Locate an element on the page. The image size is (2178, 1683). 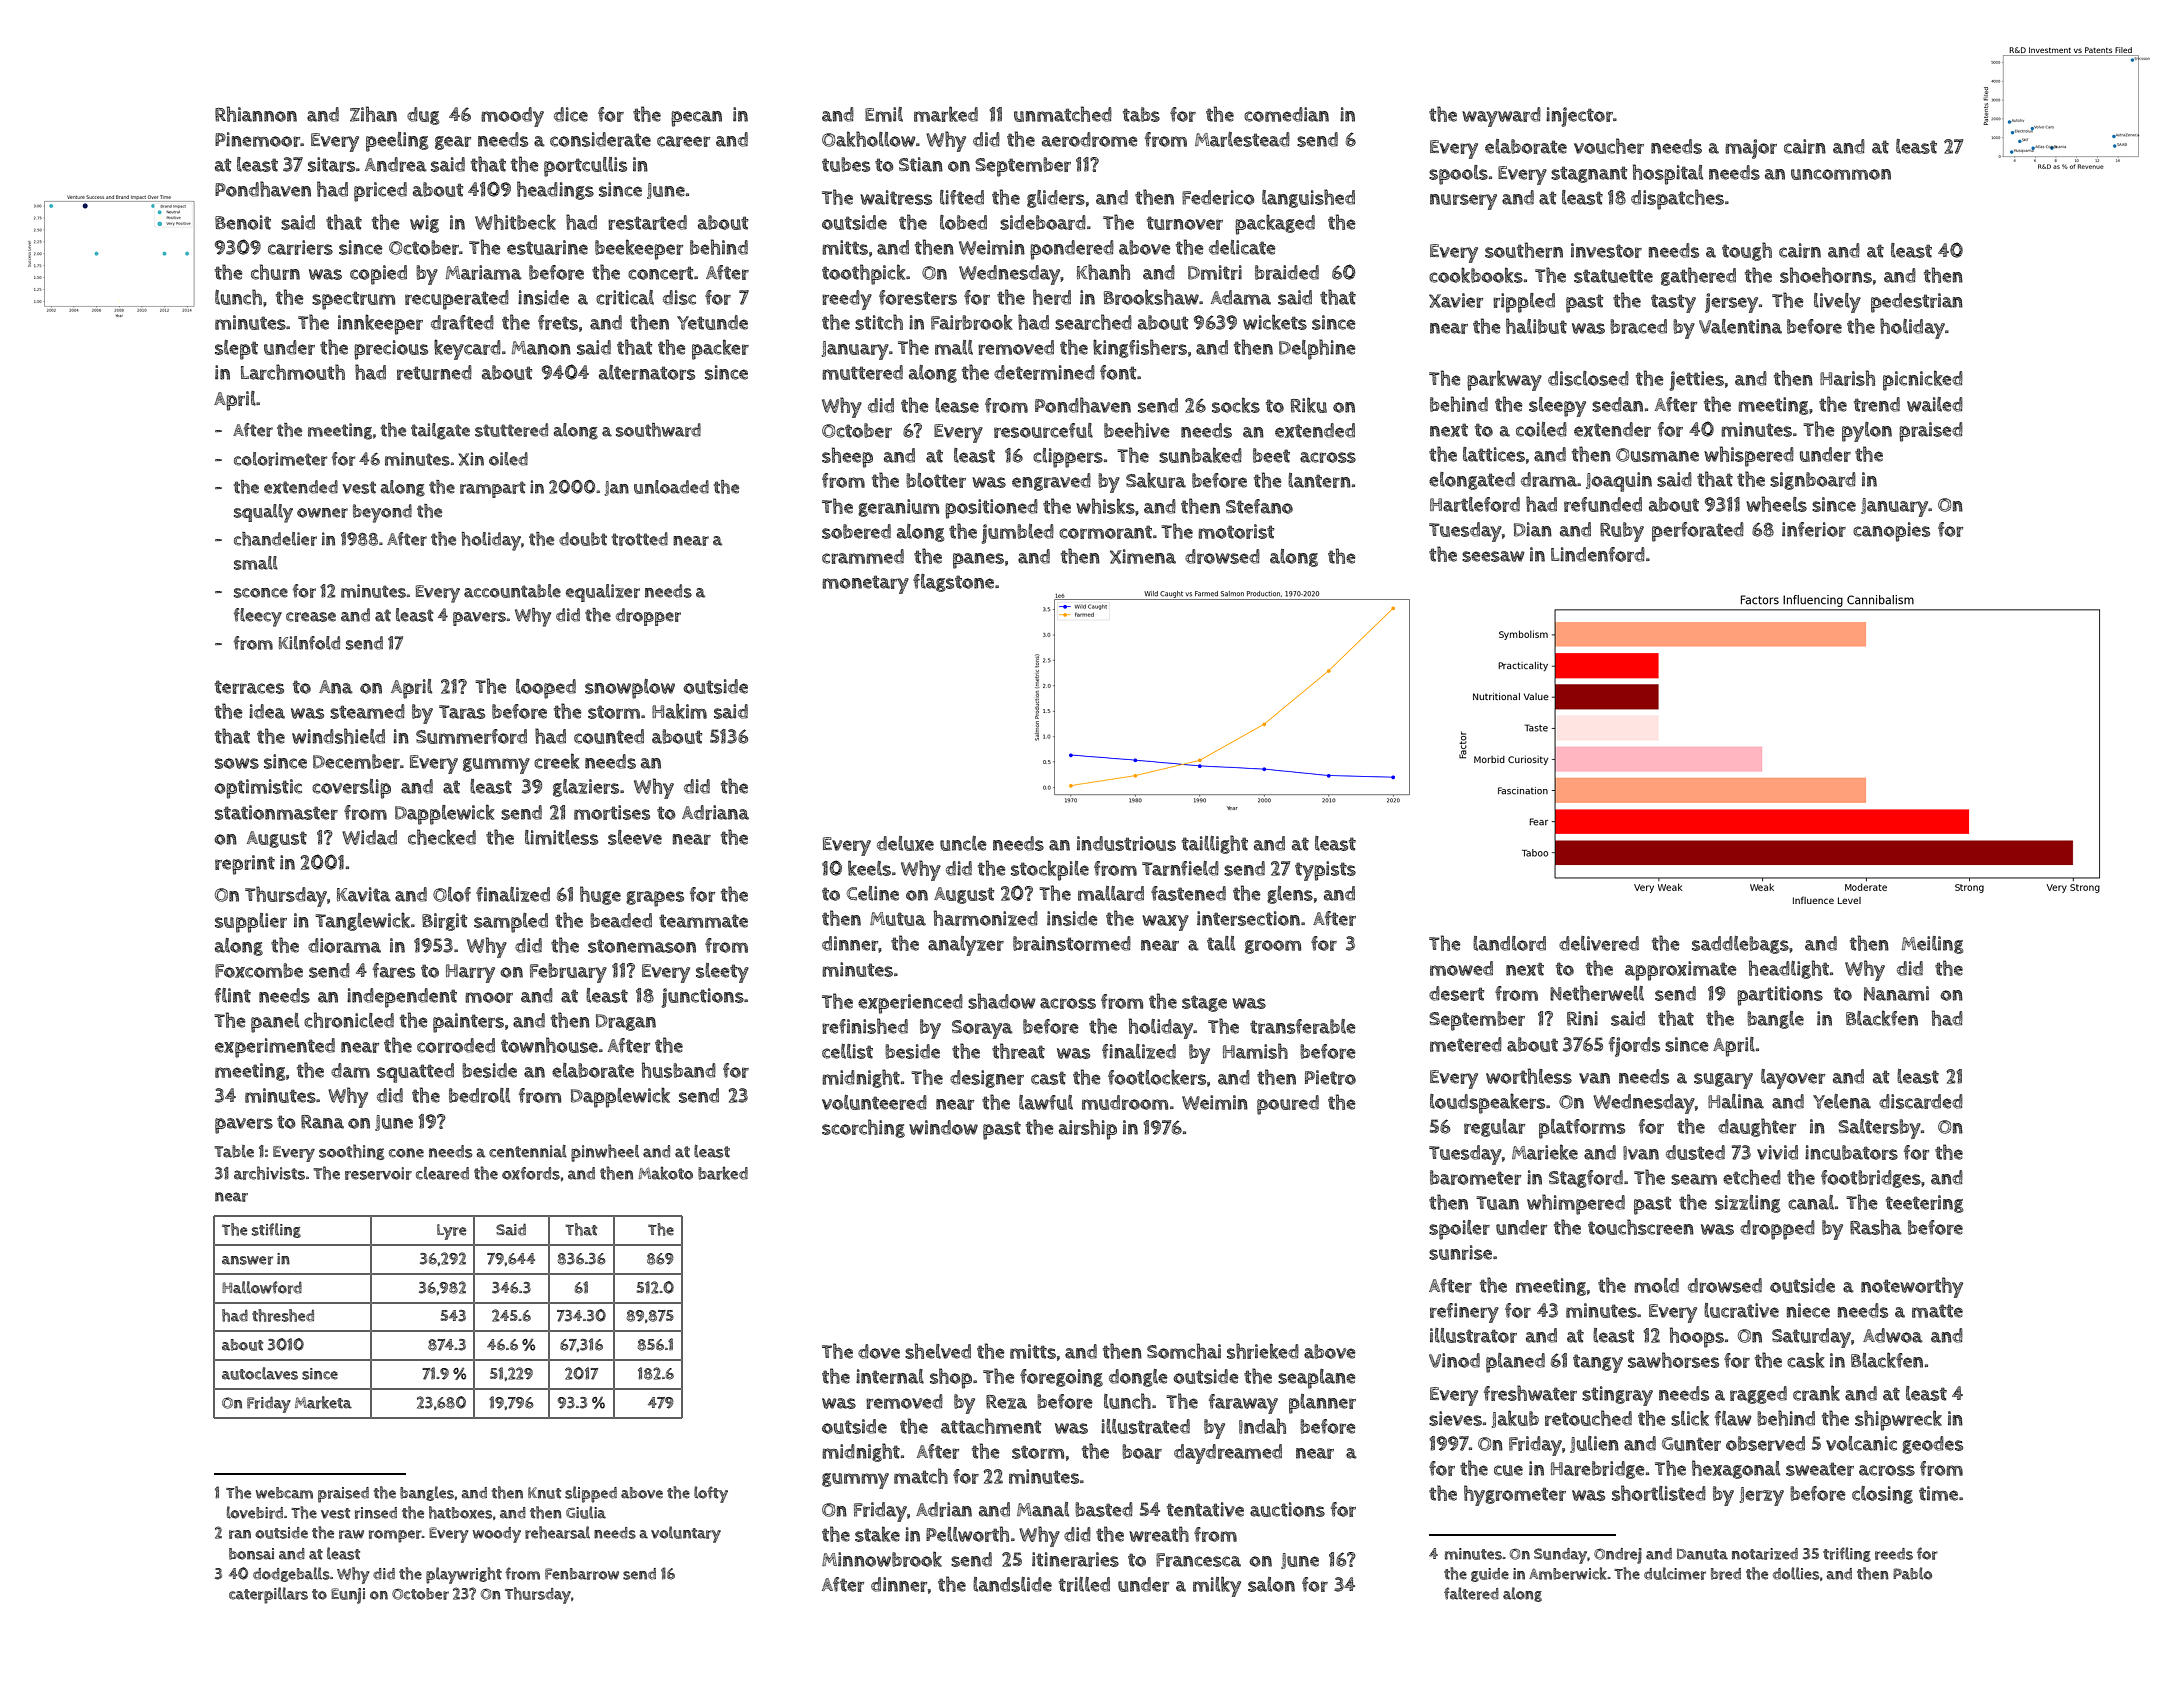
saddlebags is located at coordinates (1740, 945).
